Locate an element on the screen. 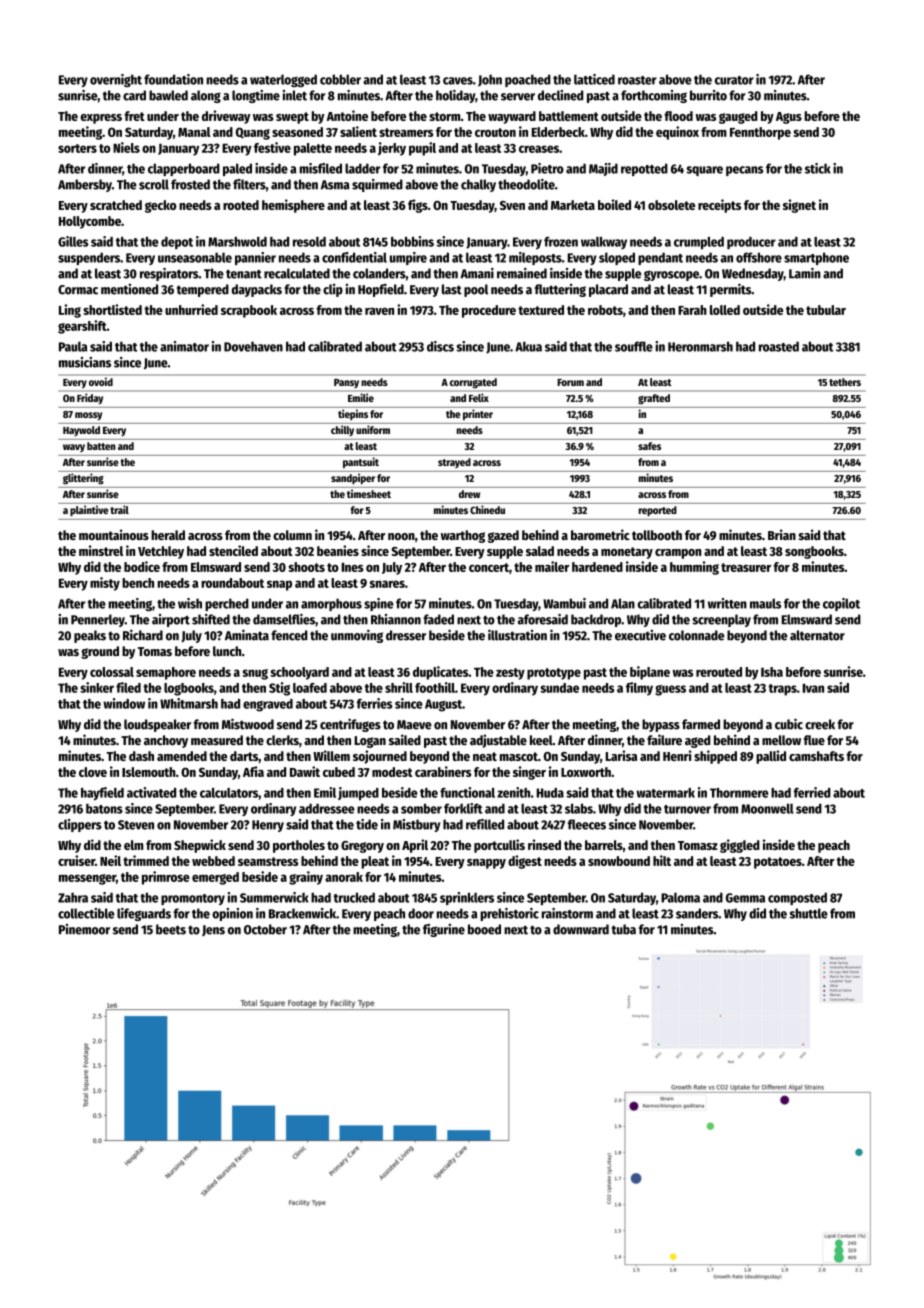  cubed is located at coordinates (339, 772).
